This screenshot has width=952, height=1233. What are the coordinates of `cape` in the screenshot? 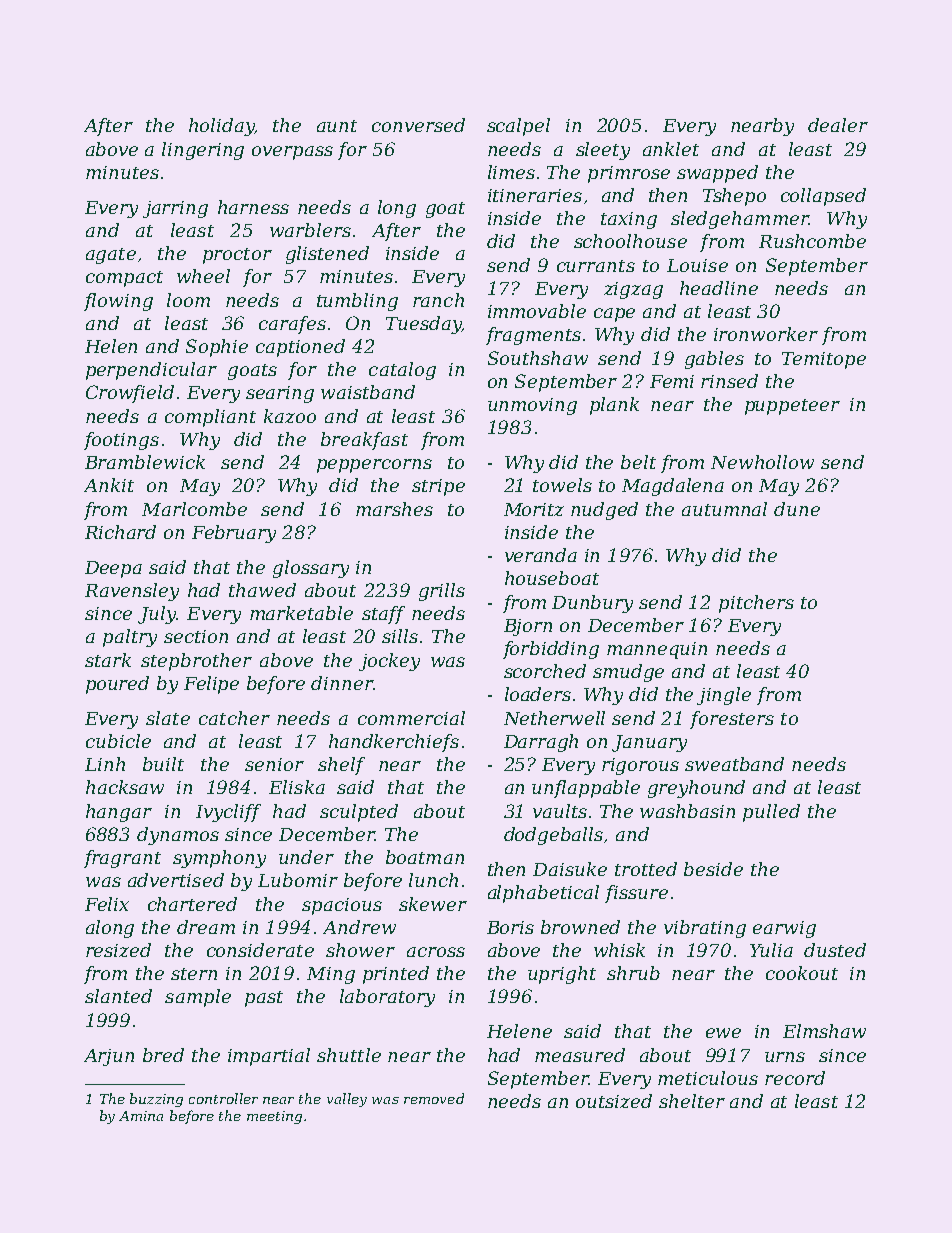 It's located at (614, 315).
